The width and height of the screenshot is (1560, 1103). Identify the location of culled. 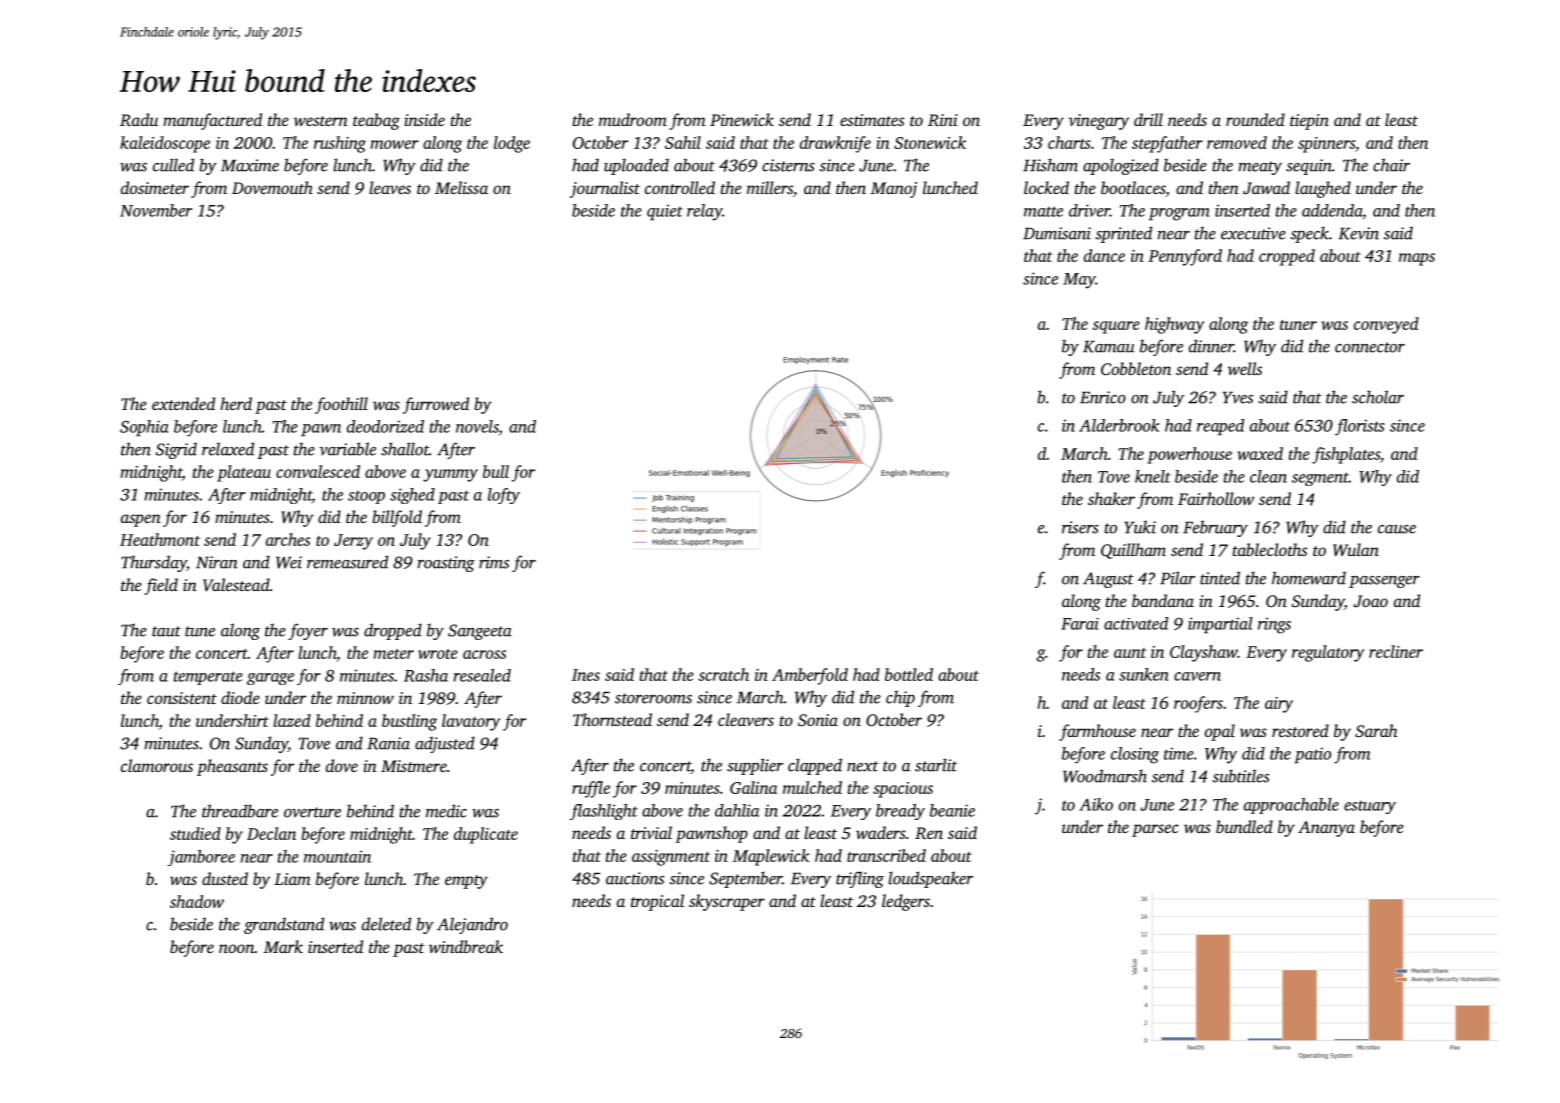
(173, 165).
